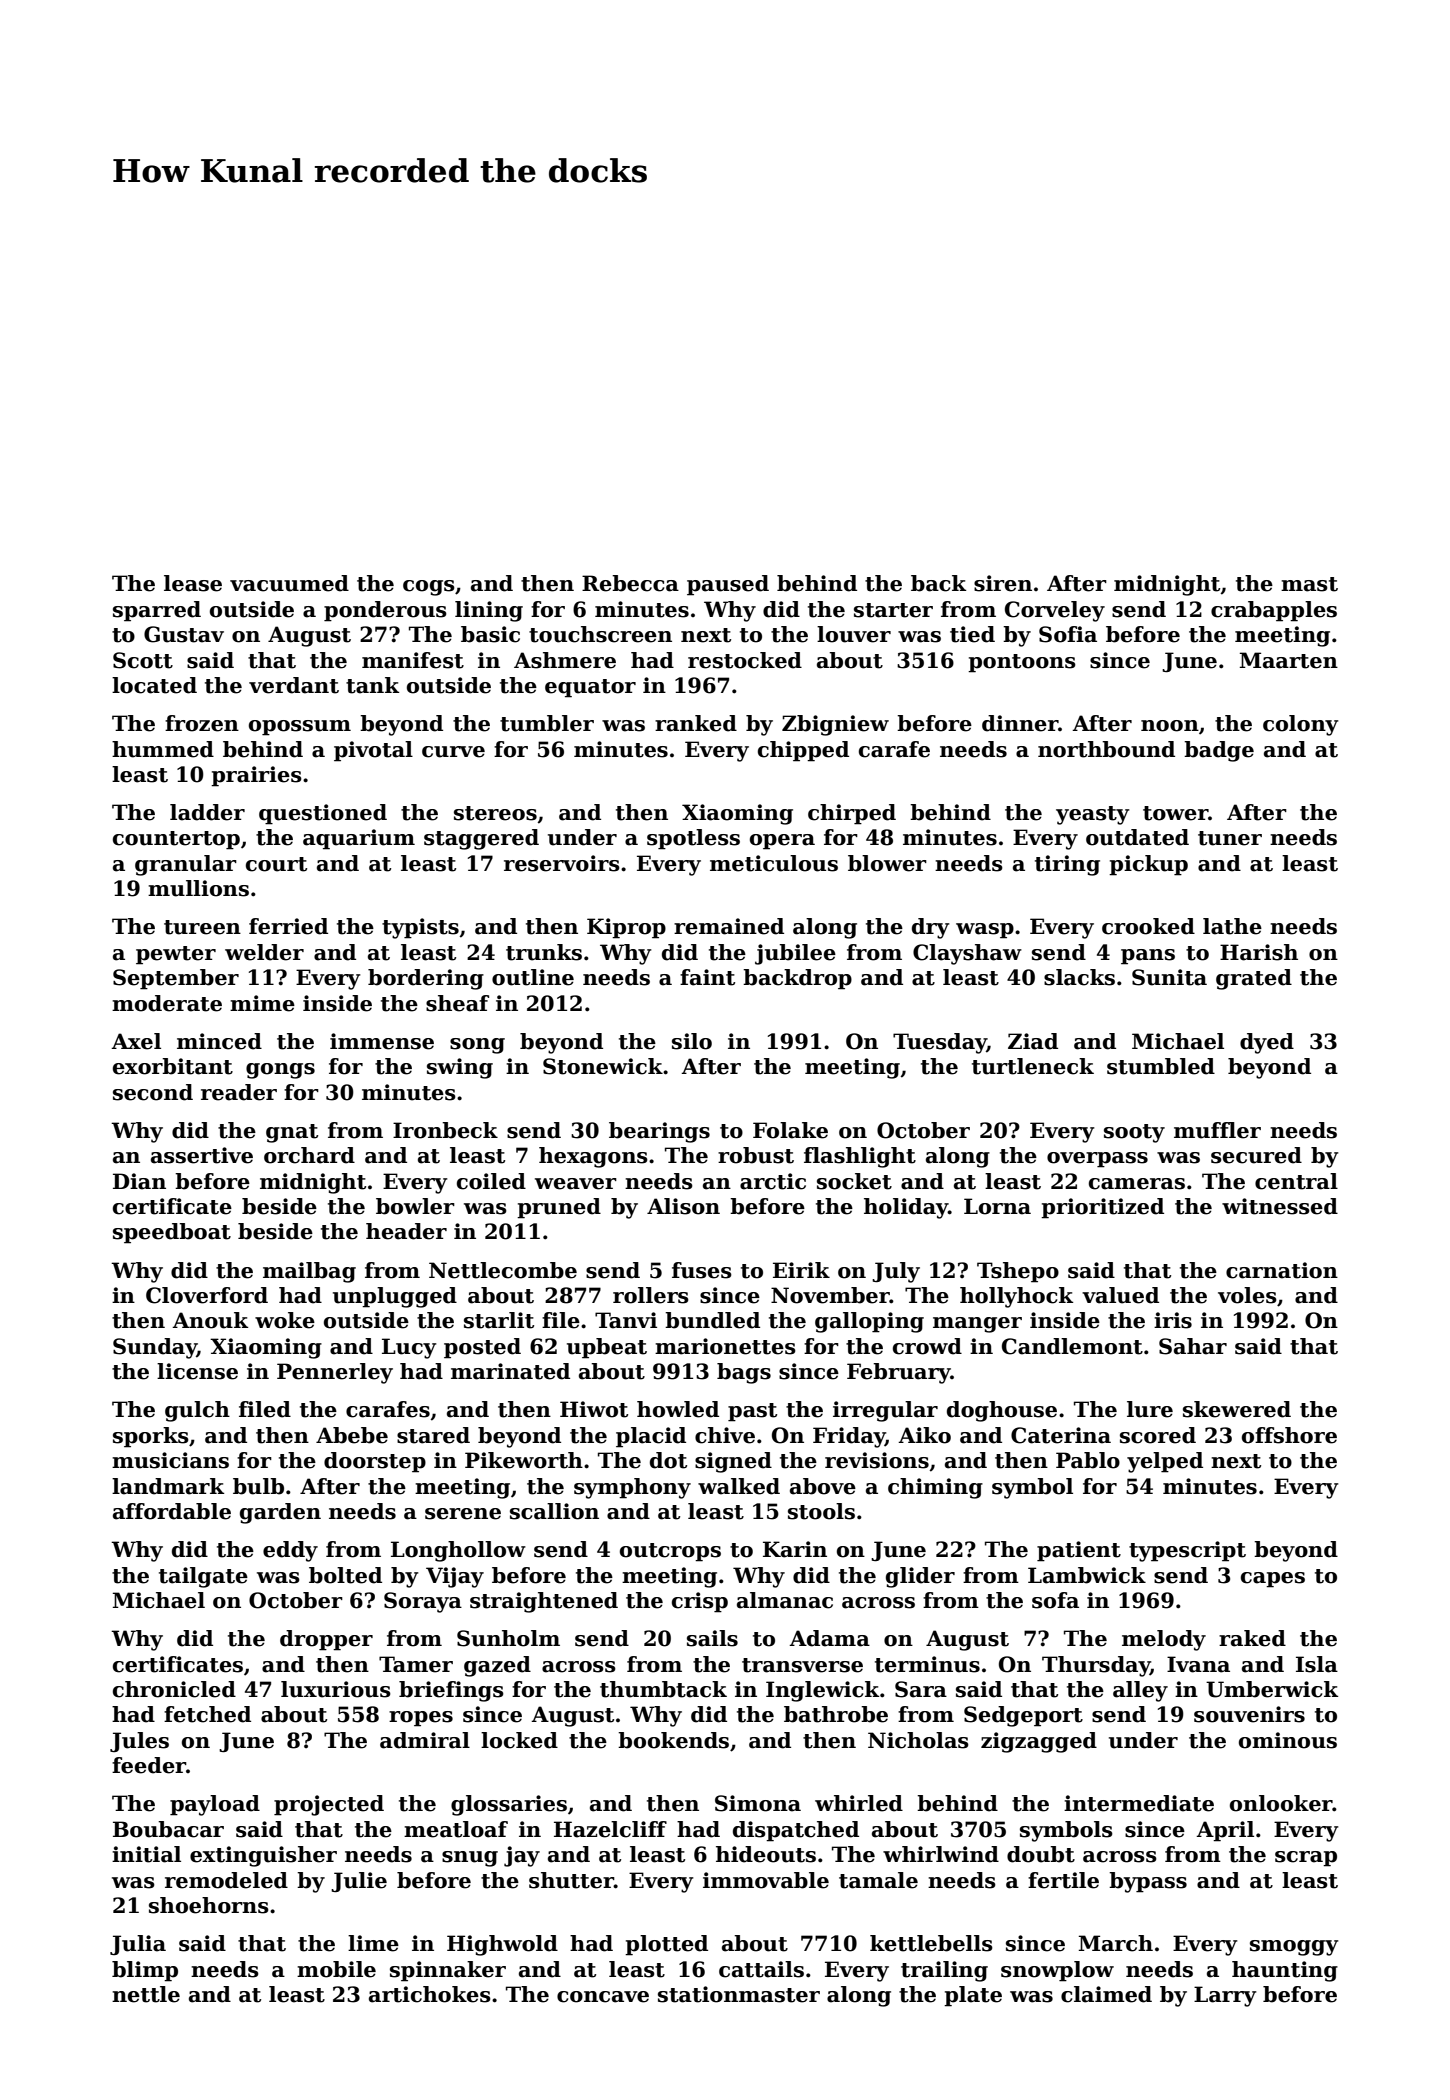  Describe the element at coordinates (197, 1371) in the screenshot. I see `license` at that location.
